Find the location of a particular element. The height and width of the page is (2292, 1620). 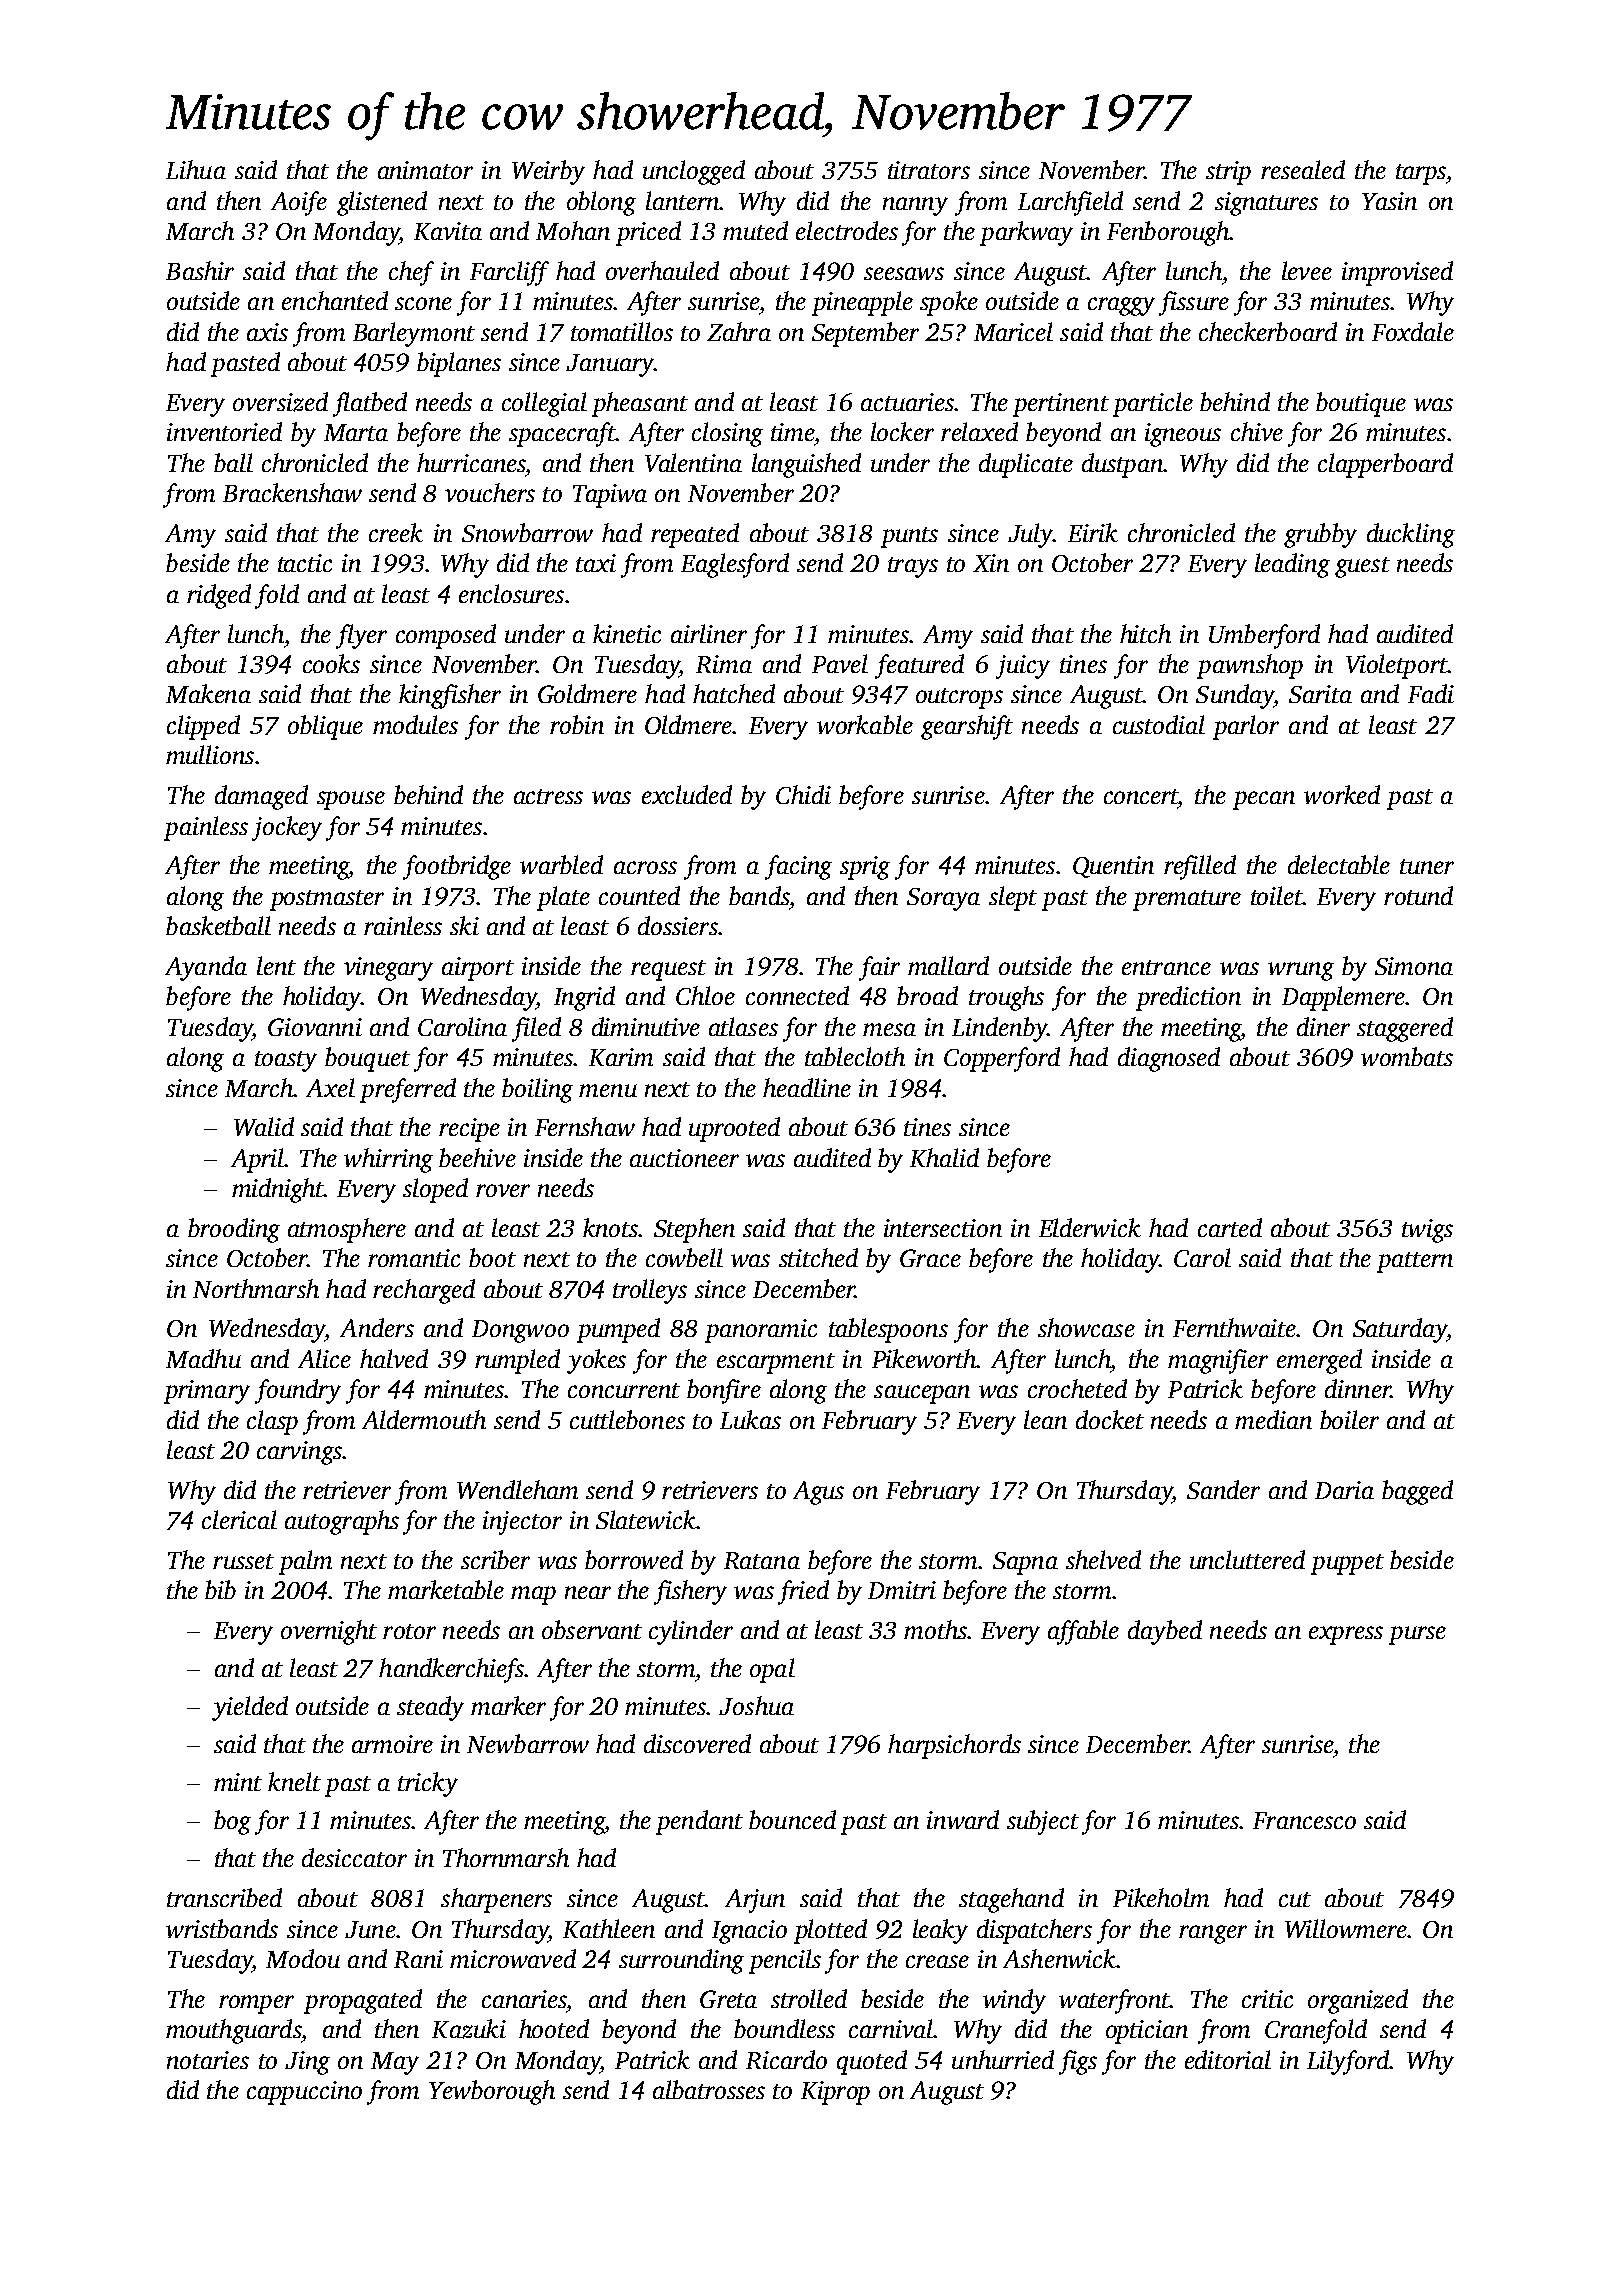

median is located at coordinates (1273, 1419).
